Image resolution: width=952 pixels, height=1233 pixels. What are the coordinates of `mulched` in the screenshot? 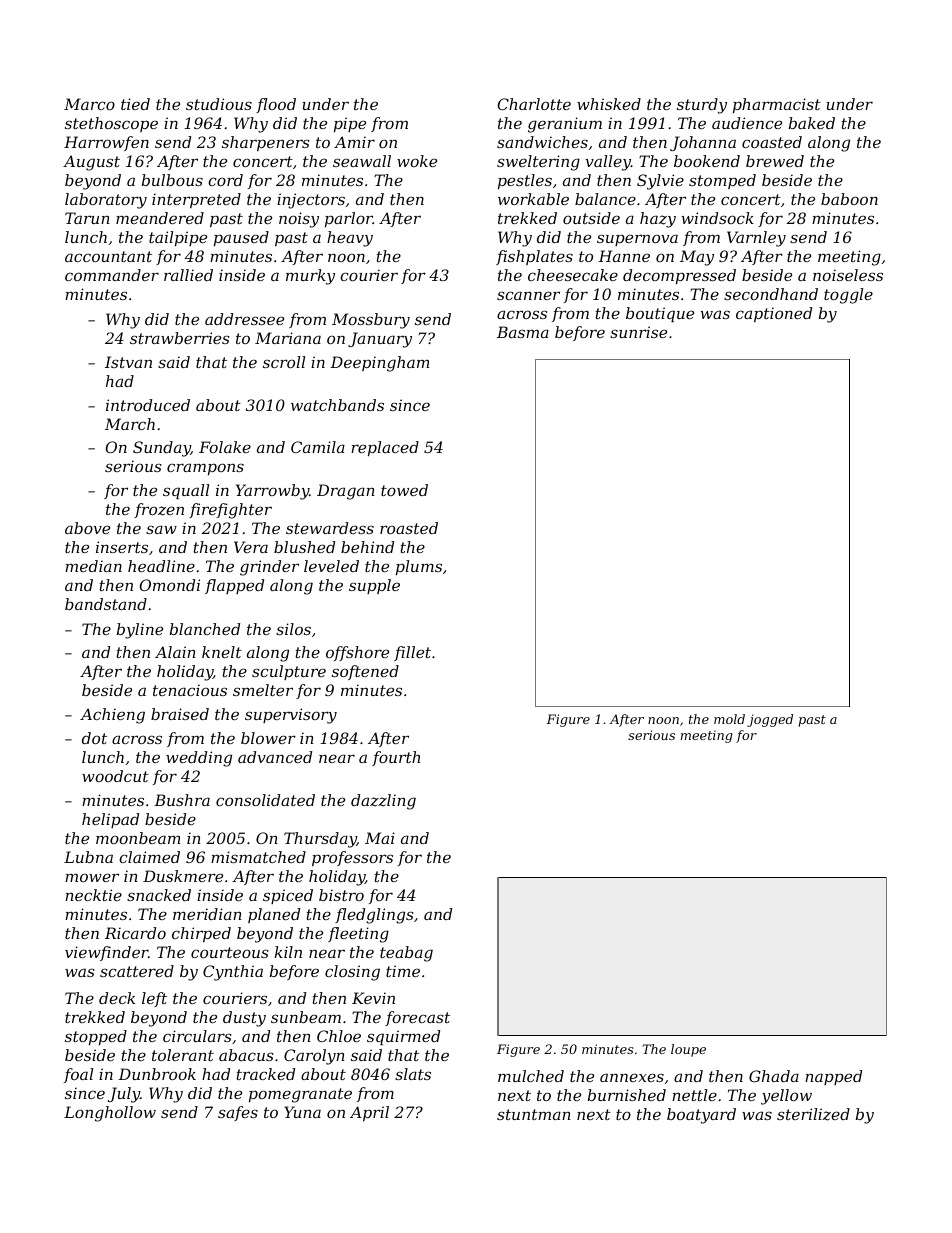 It's located at (531, 1076).
